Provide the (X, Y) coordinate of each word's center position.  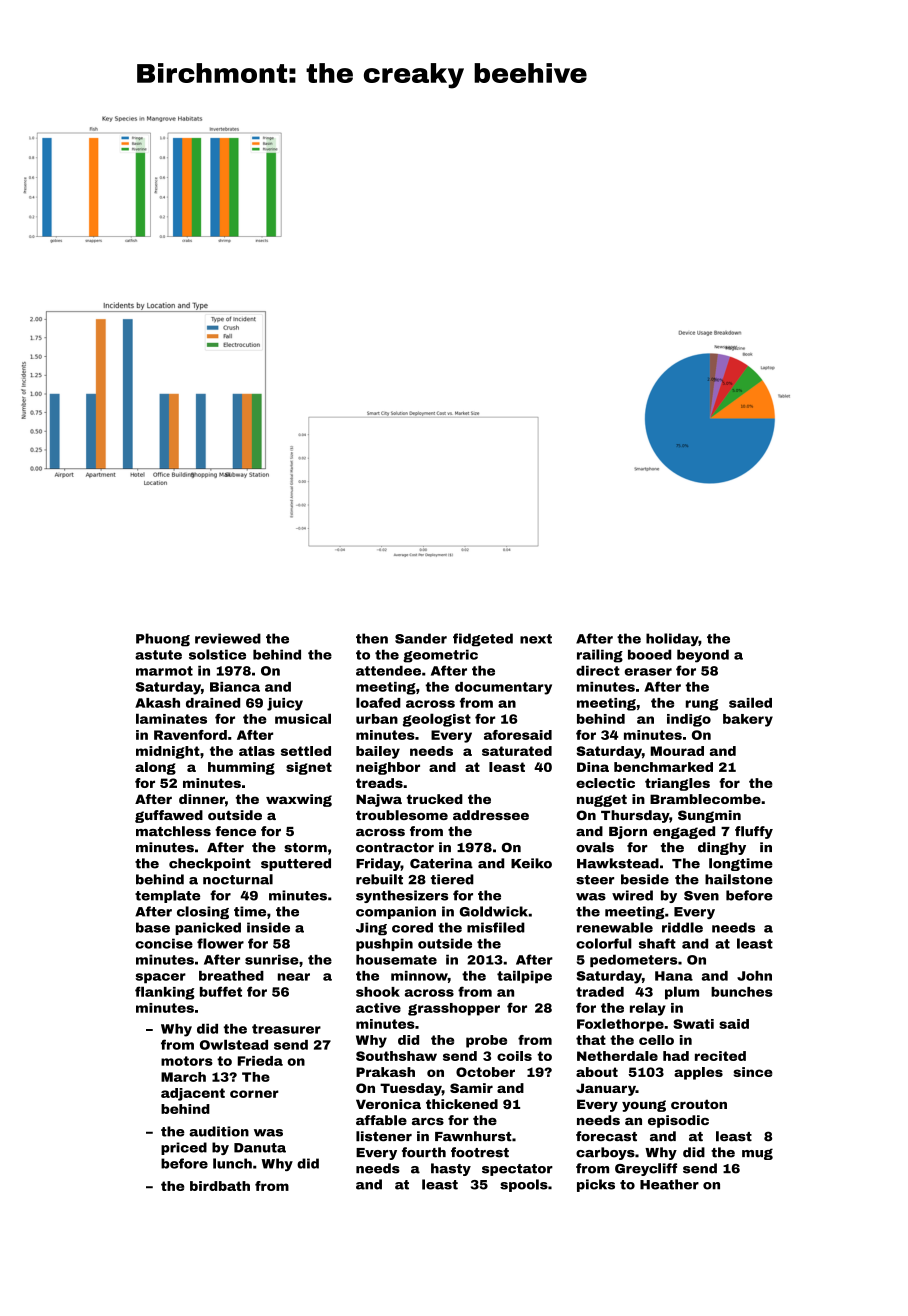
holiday (672, 640)
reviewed (228, 638)
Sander (421, 638)
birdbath (220, 1186)
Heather (669, 1184)
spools (524, 1185)
